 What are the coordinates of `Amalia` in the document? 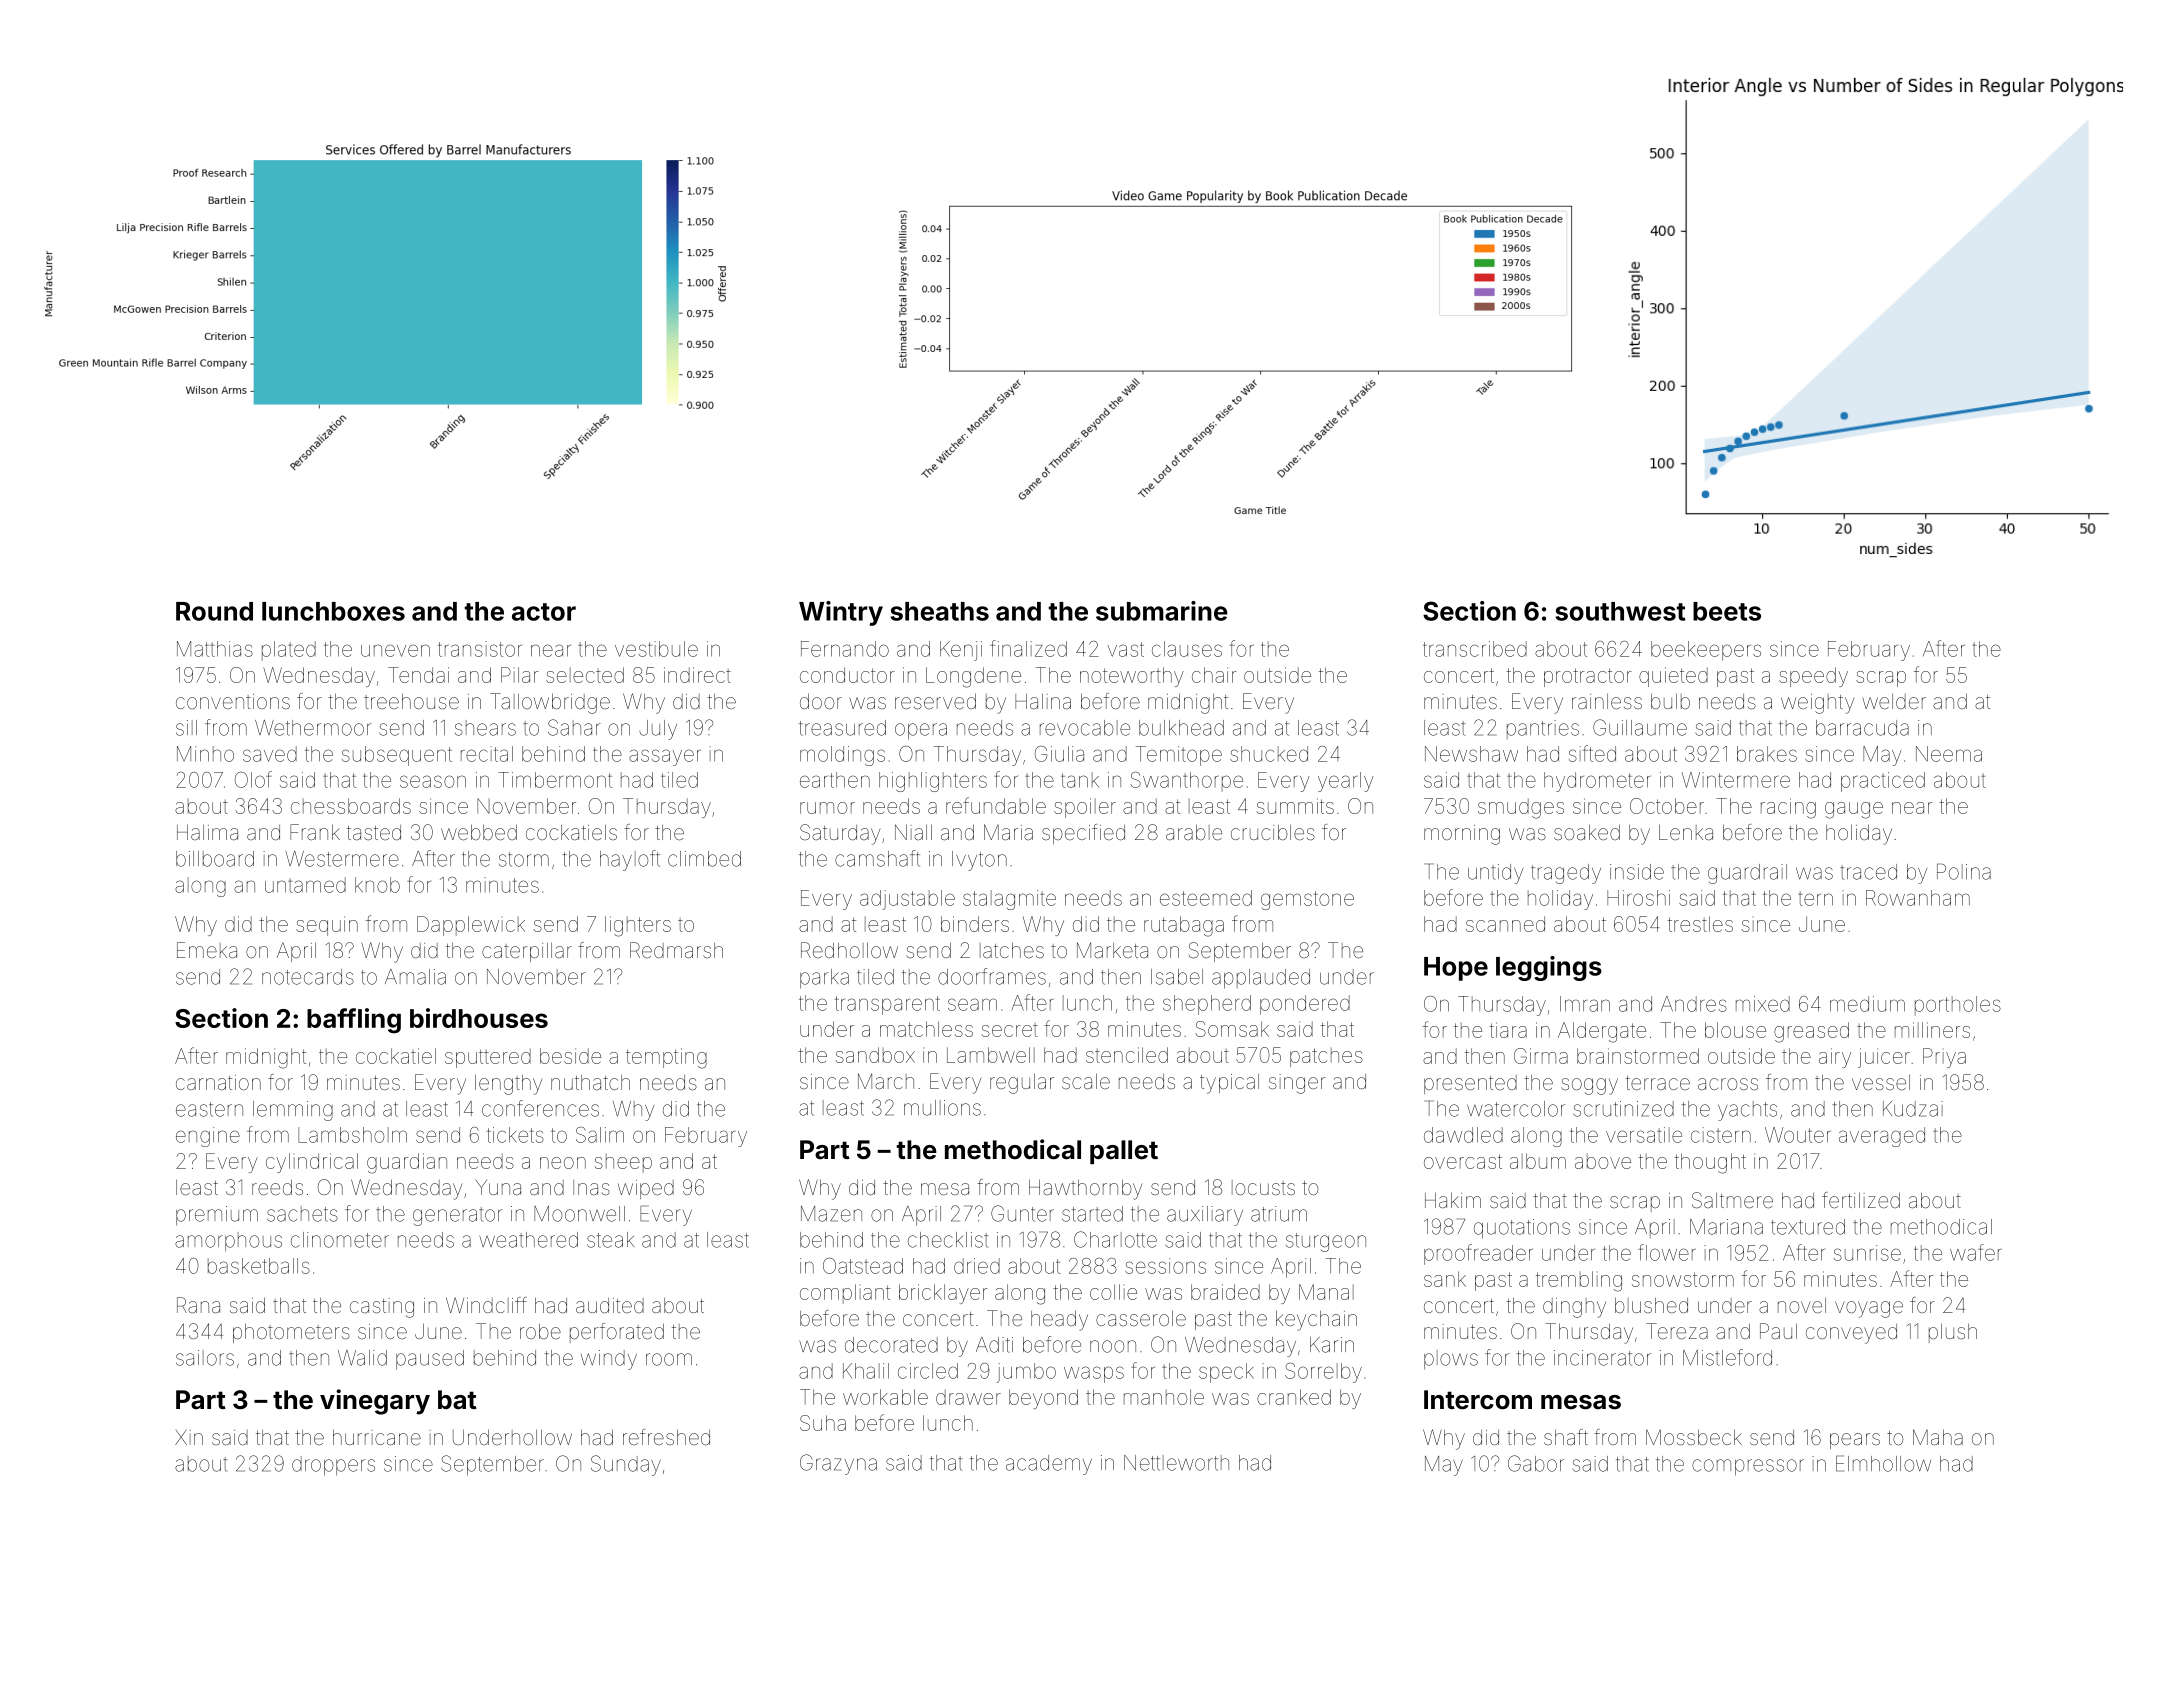 It's located at (415, 977).
